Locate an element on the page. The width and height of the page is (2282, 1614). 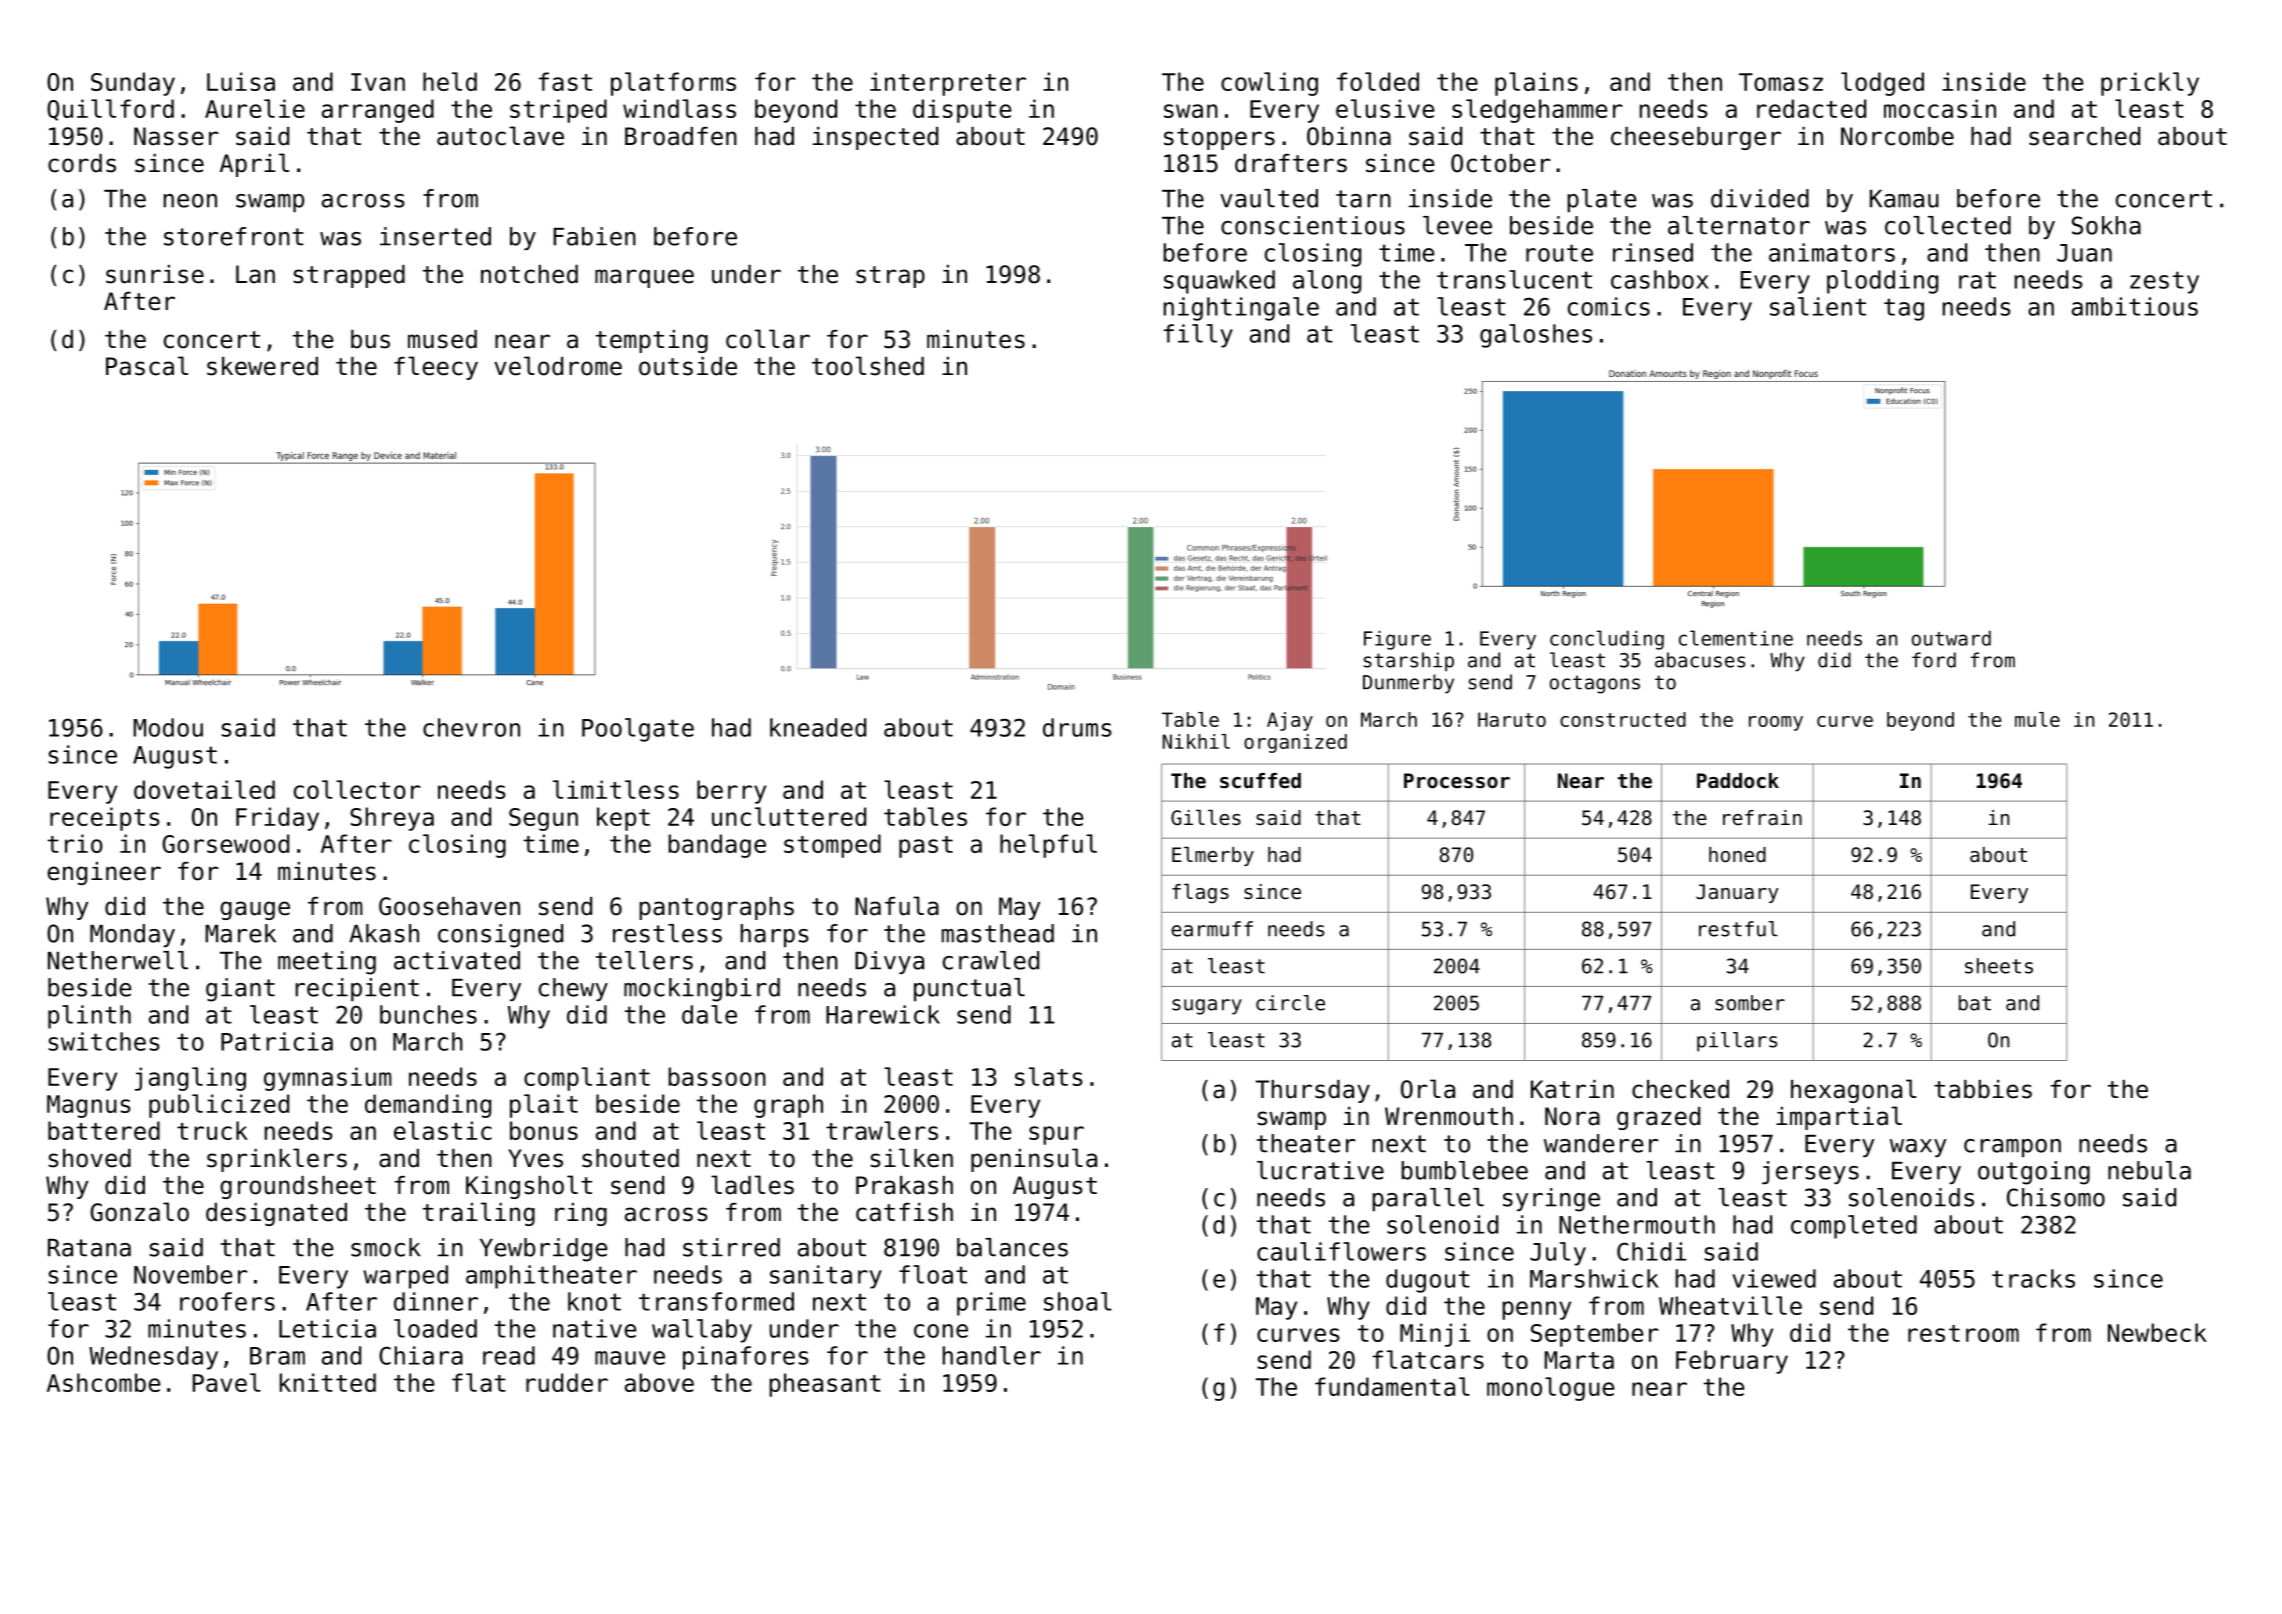
lucrative is located at coordinates (1320, 1170).
